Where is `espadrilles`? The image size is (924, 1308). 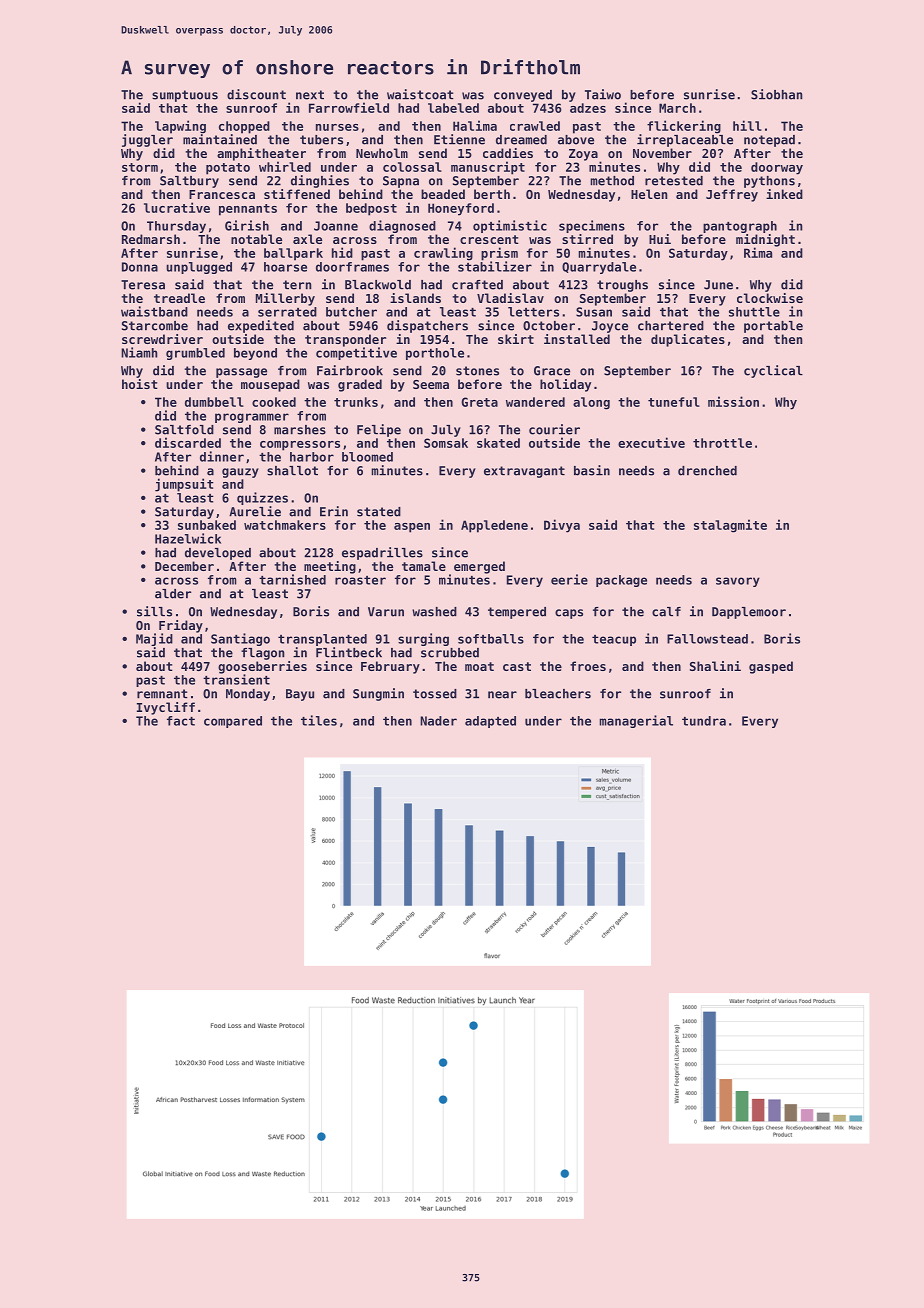 espadrilles is located at coordinates (382, 553).
